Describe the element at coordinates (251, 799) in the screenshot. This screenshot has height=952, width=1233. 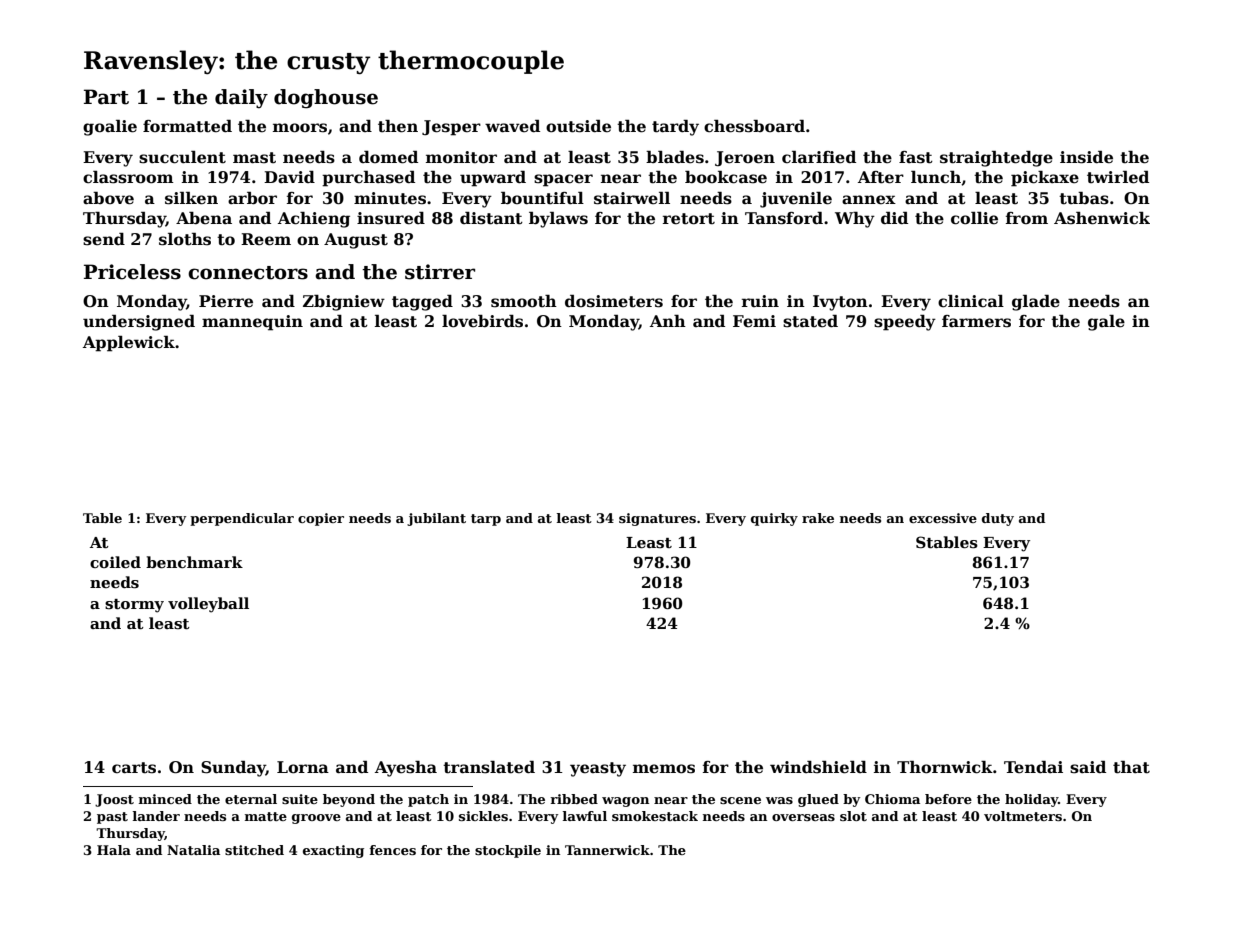
I see `eternal` at that location.
